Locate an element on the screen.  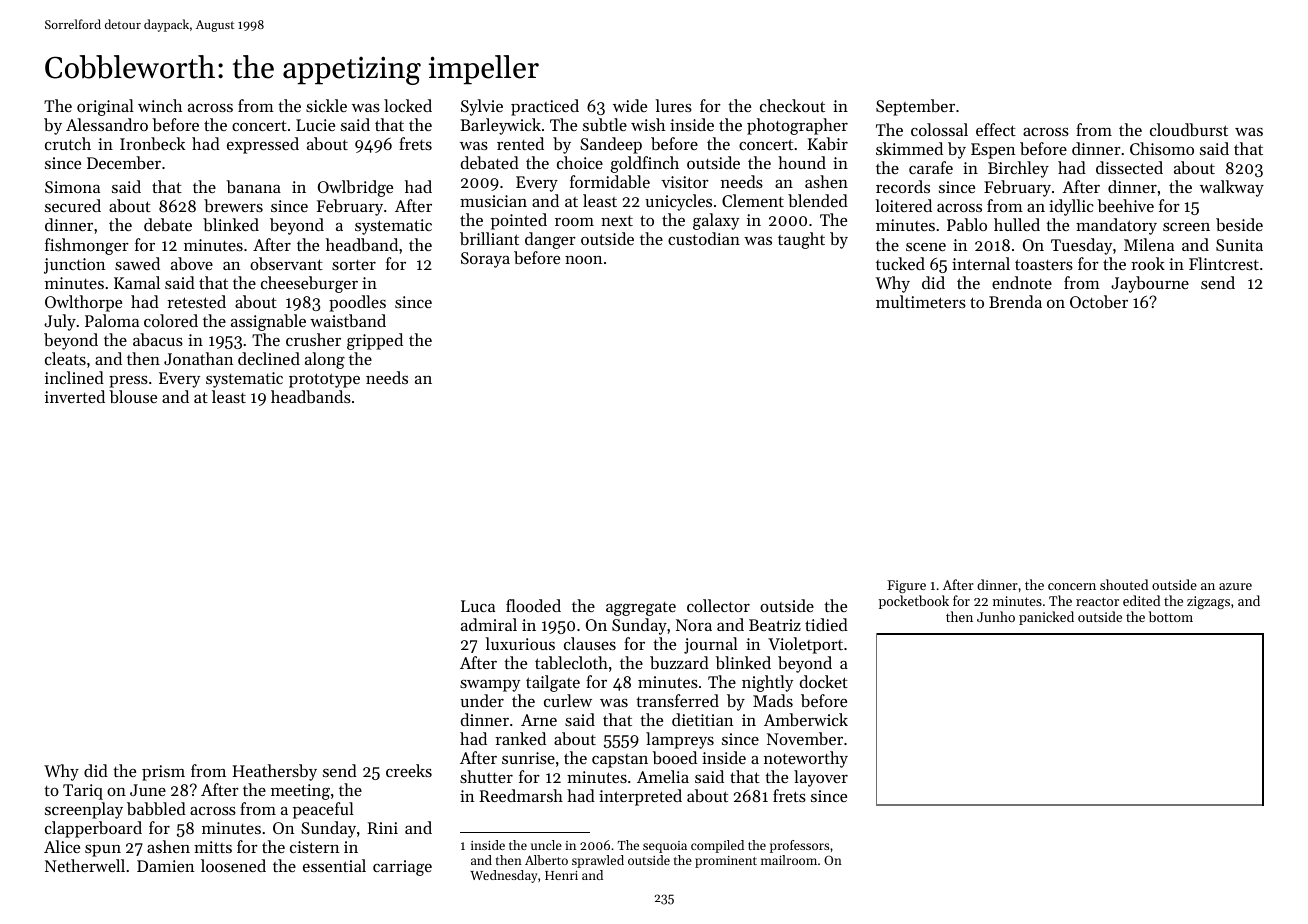
winch is located at coordinates (160, 105).
